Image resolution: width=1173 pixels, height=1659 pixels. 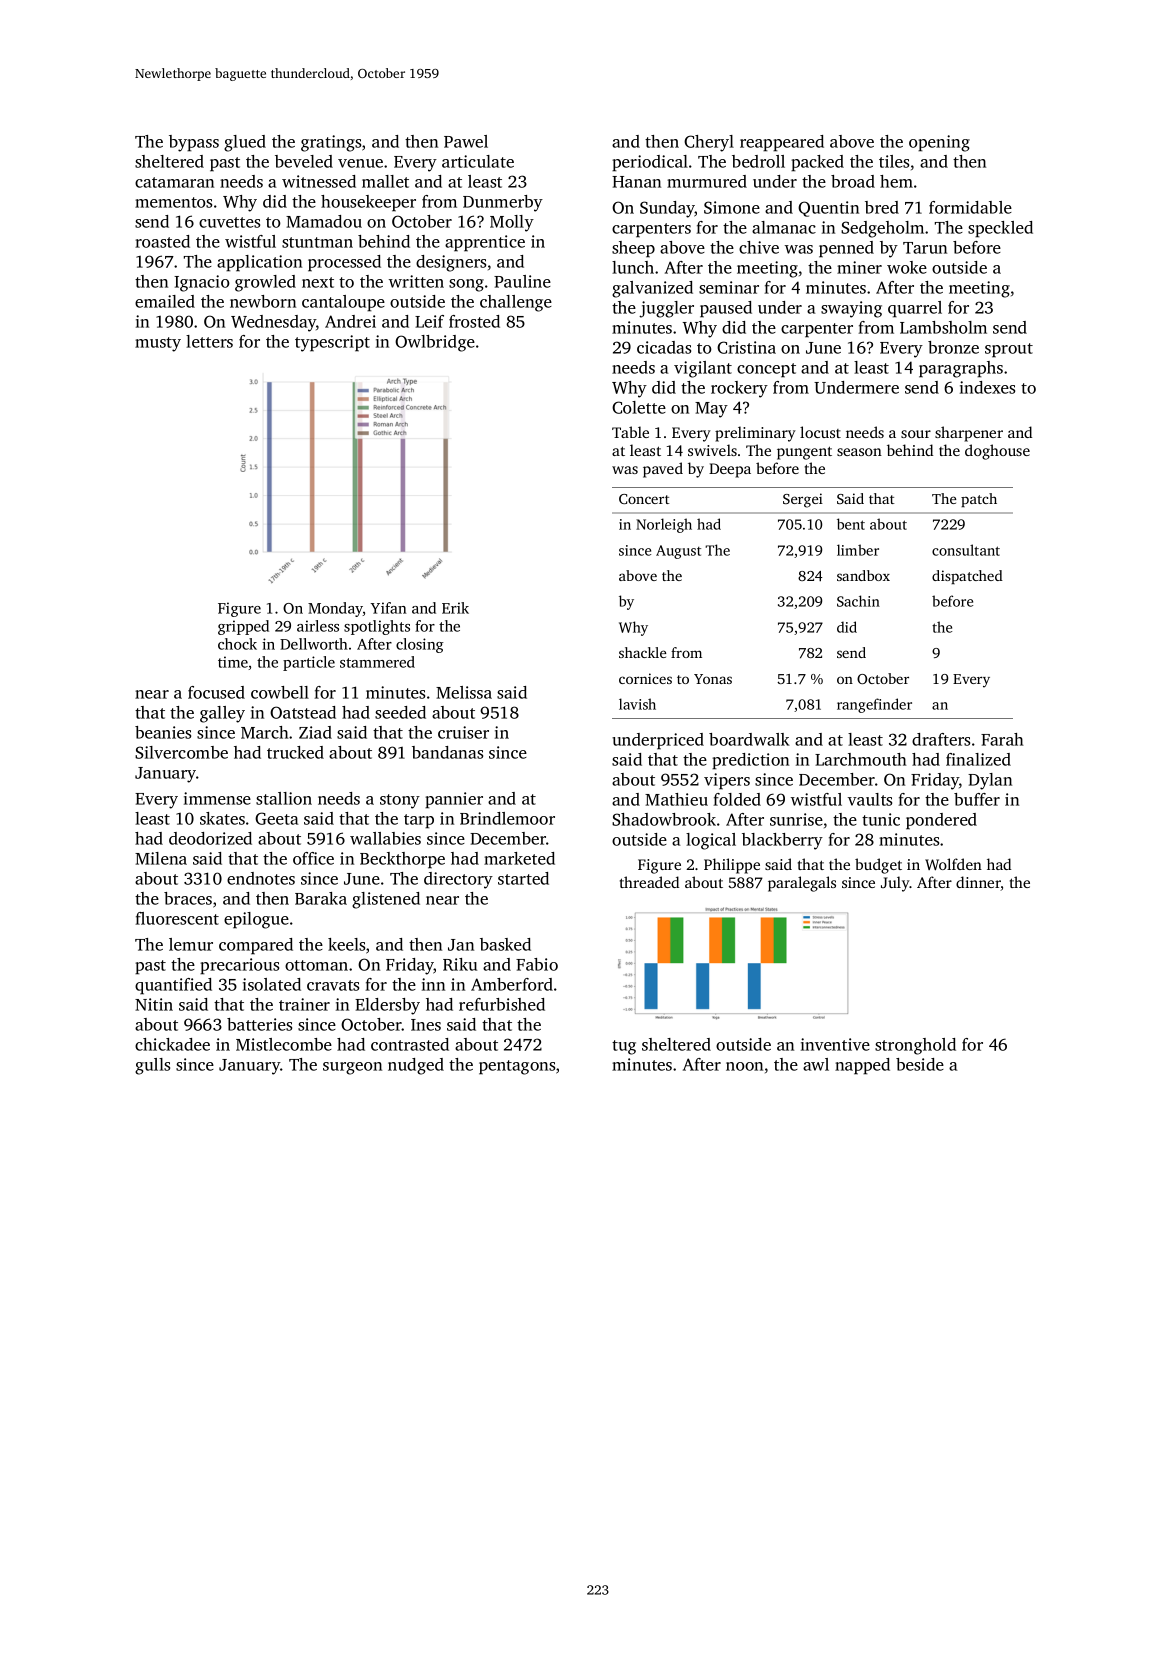 What do you see at coordinates (243, 627) in the screenshot?
I see `gripped` at bounding box center [243, 627].
